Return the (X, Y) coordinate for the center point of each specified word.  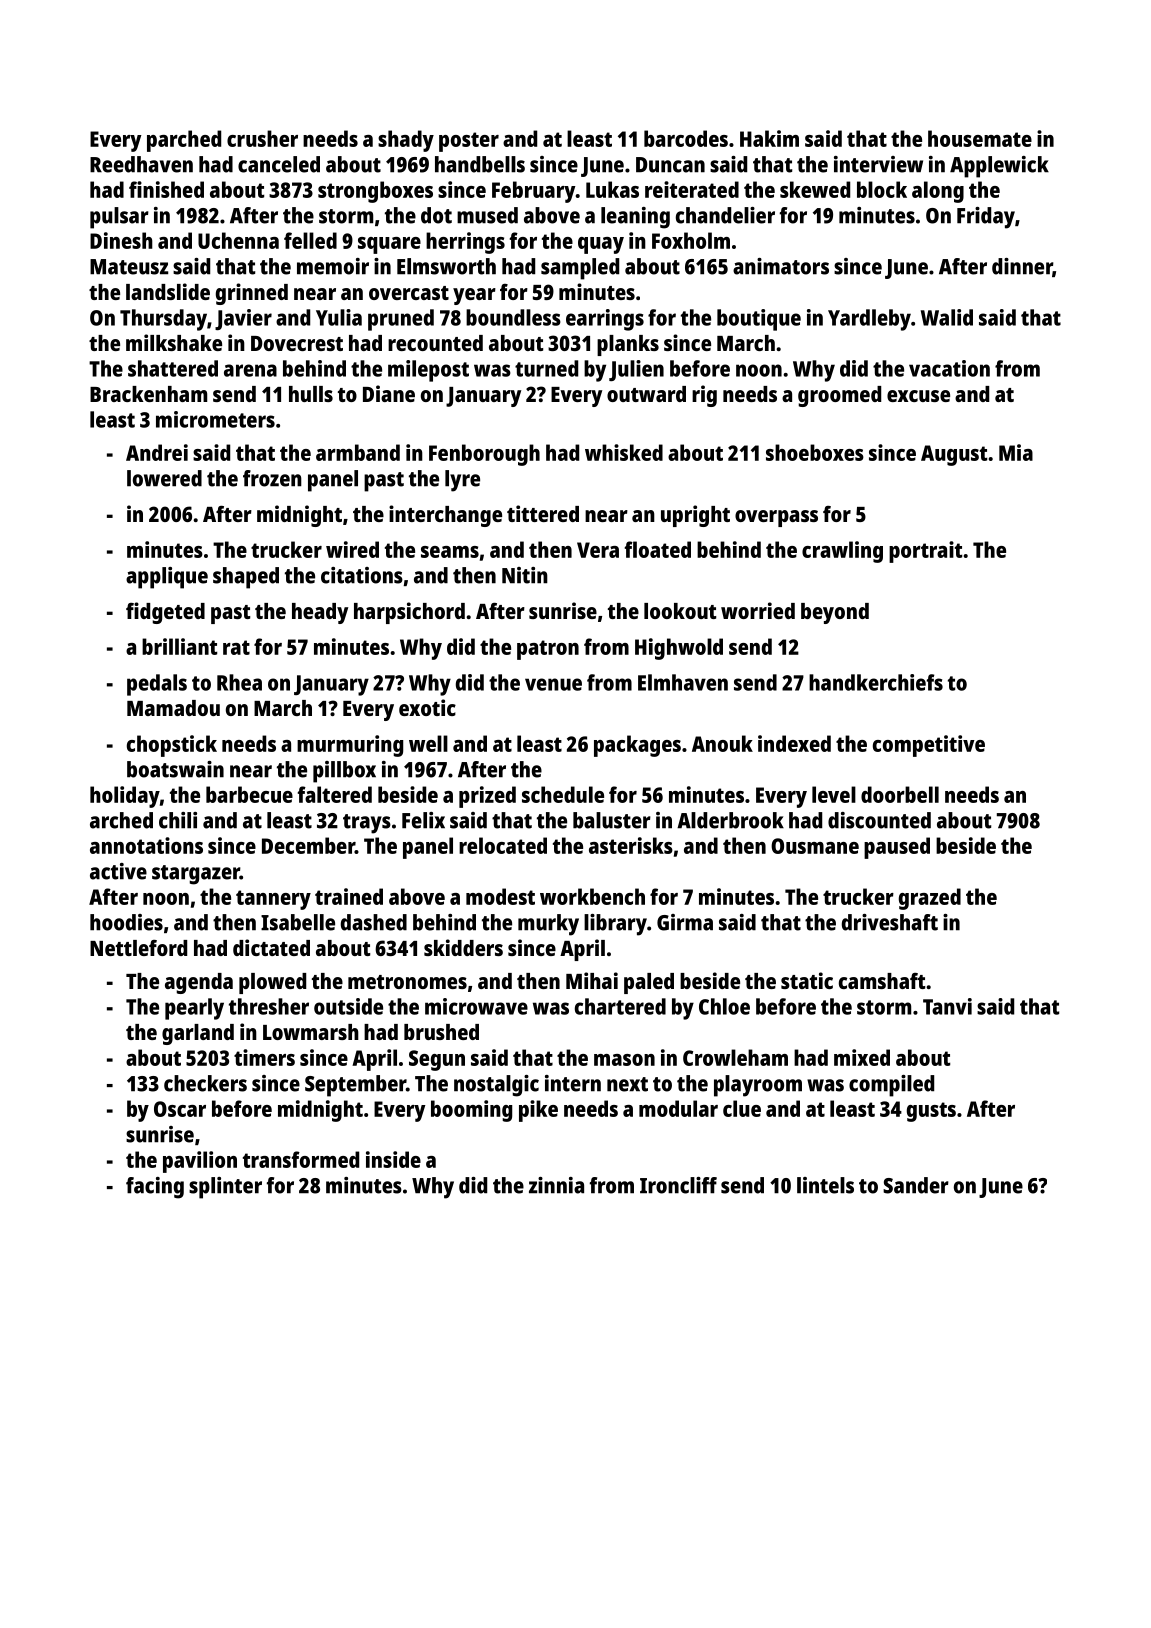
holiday (125, 797)
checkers (205, 1083)
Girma (685, 922)
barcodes (686, 138)
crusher (262, 138)
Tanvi (947, 1006)
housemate (980, 138)
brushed (441, 1032)
